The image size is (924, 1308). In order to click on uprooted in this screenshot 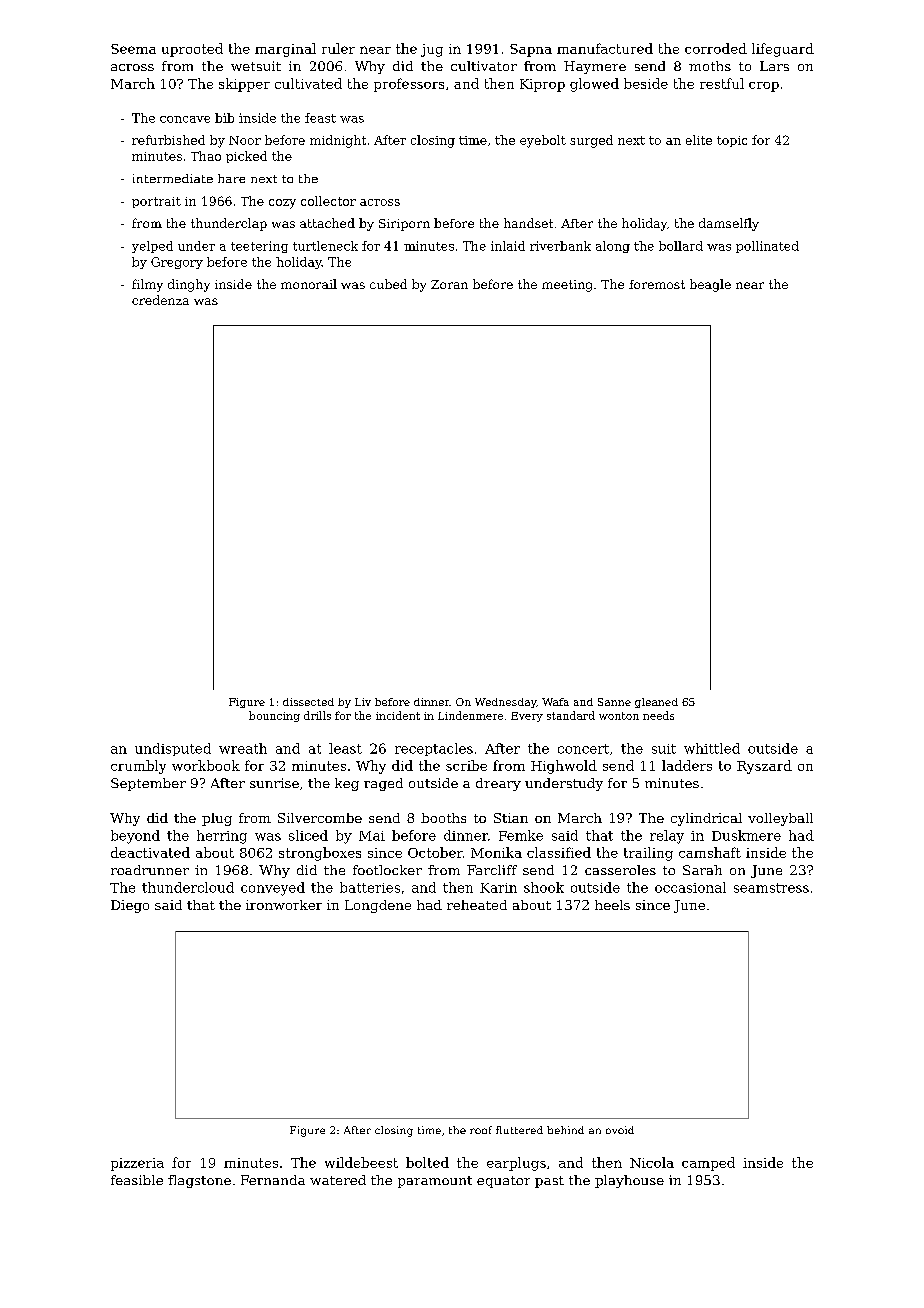, I will do `click(192, 50)`.
